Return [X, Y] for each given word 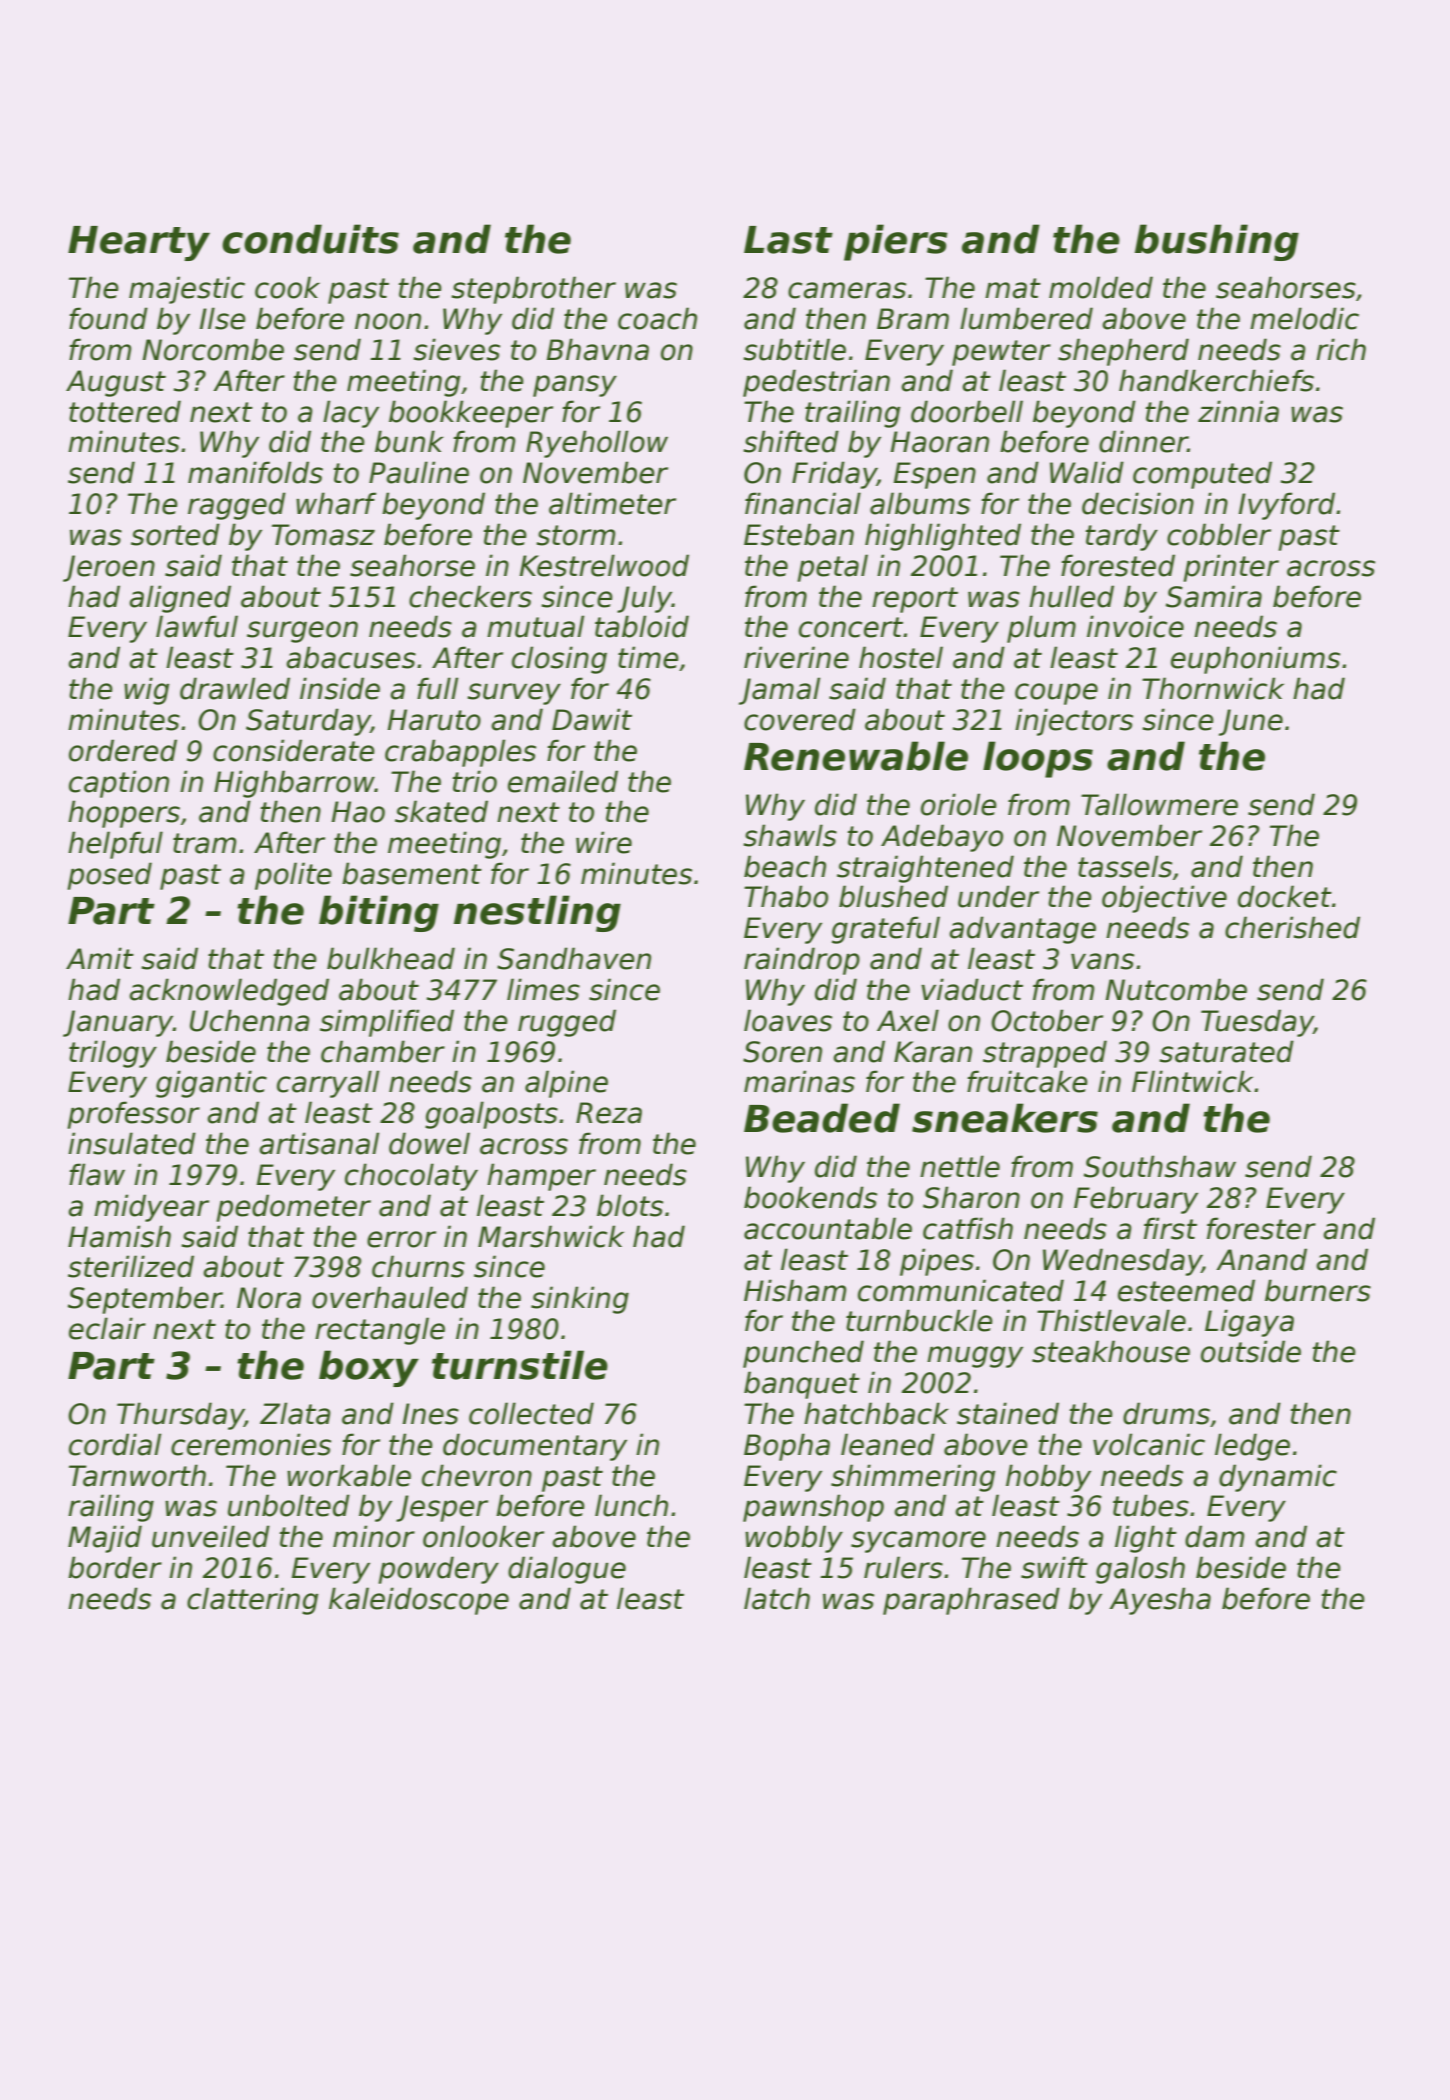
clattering [252, 1601]
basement [412, 873]
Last [788, 240]
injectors [1074, 722]
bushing [1217, 242]
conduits [310, 239]
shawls [790, 835]
